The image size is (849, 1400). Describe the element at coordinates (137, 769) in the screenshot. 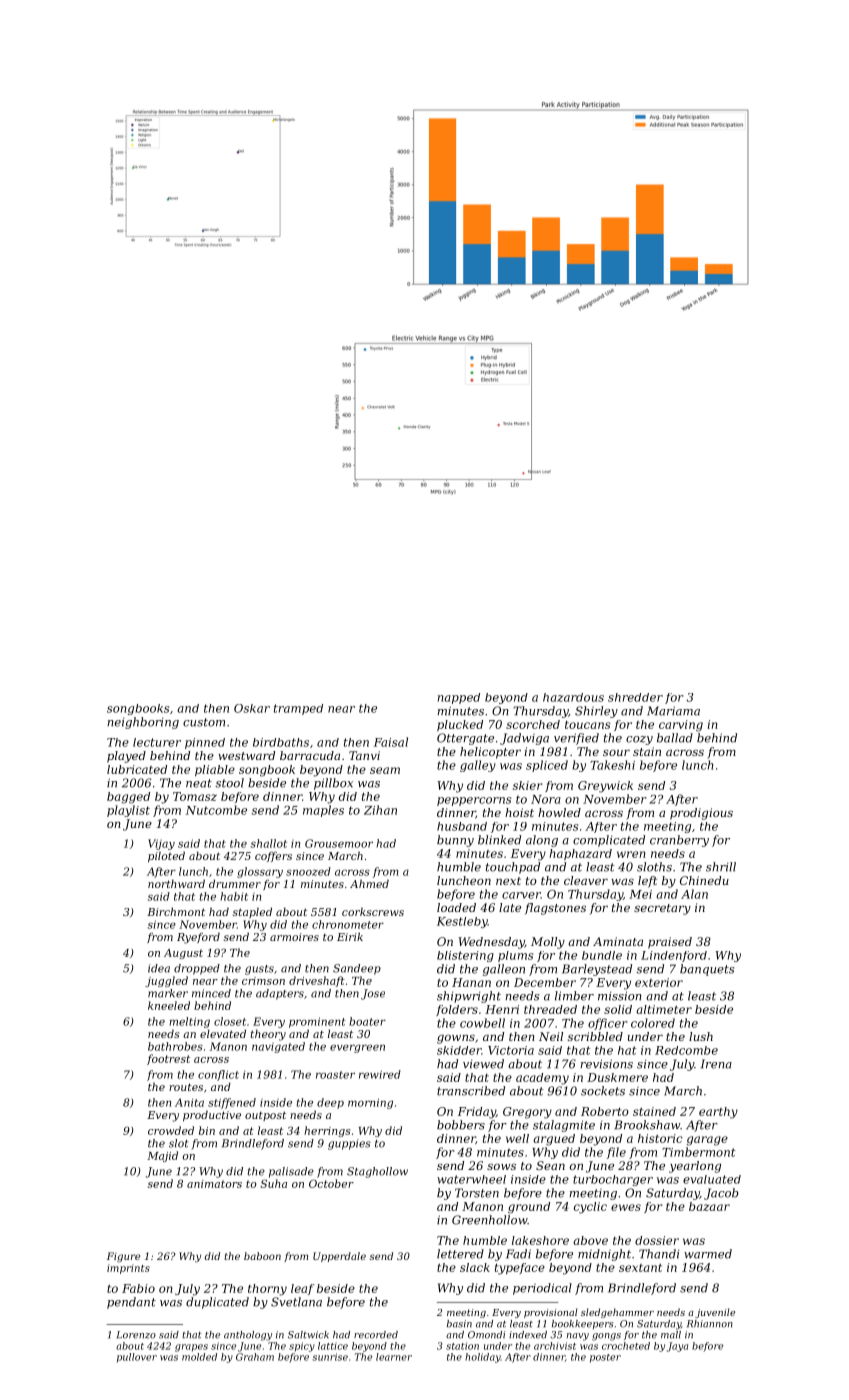

I see `lubricated` at that location.
